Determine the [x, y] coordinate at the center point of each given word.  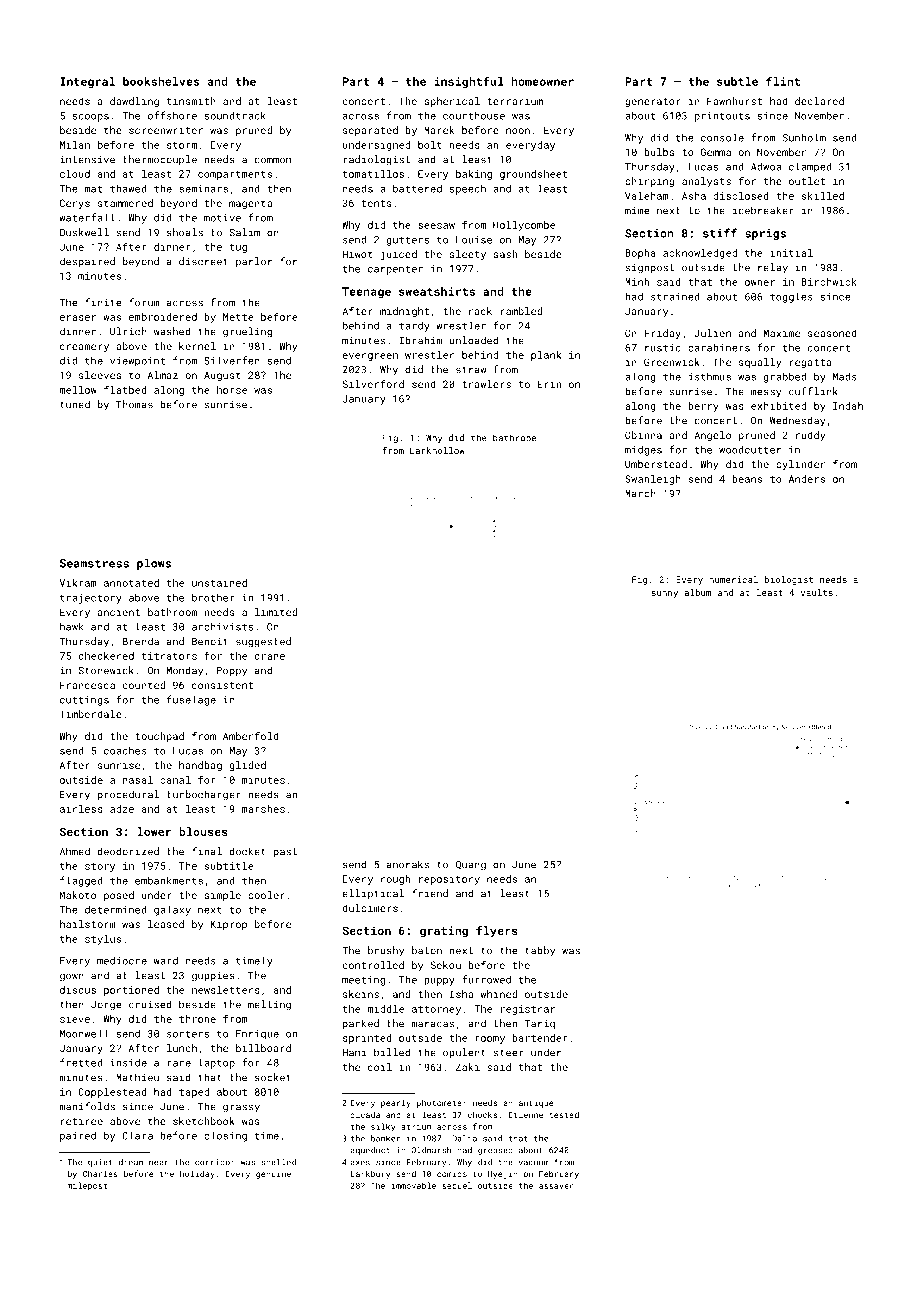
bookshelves [161, 81]
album [698, 592]
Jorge [106, 1006]
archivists [222, 627]
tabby [540, 951]
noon [518, 131]
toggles [791, 297]
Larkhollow [437, 450]
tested [564, 1115]
